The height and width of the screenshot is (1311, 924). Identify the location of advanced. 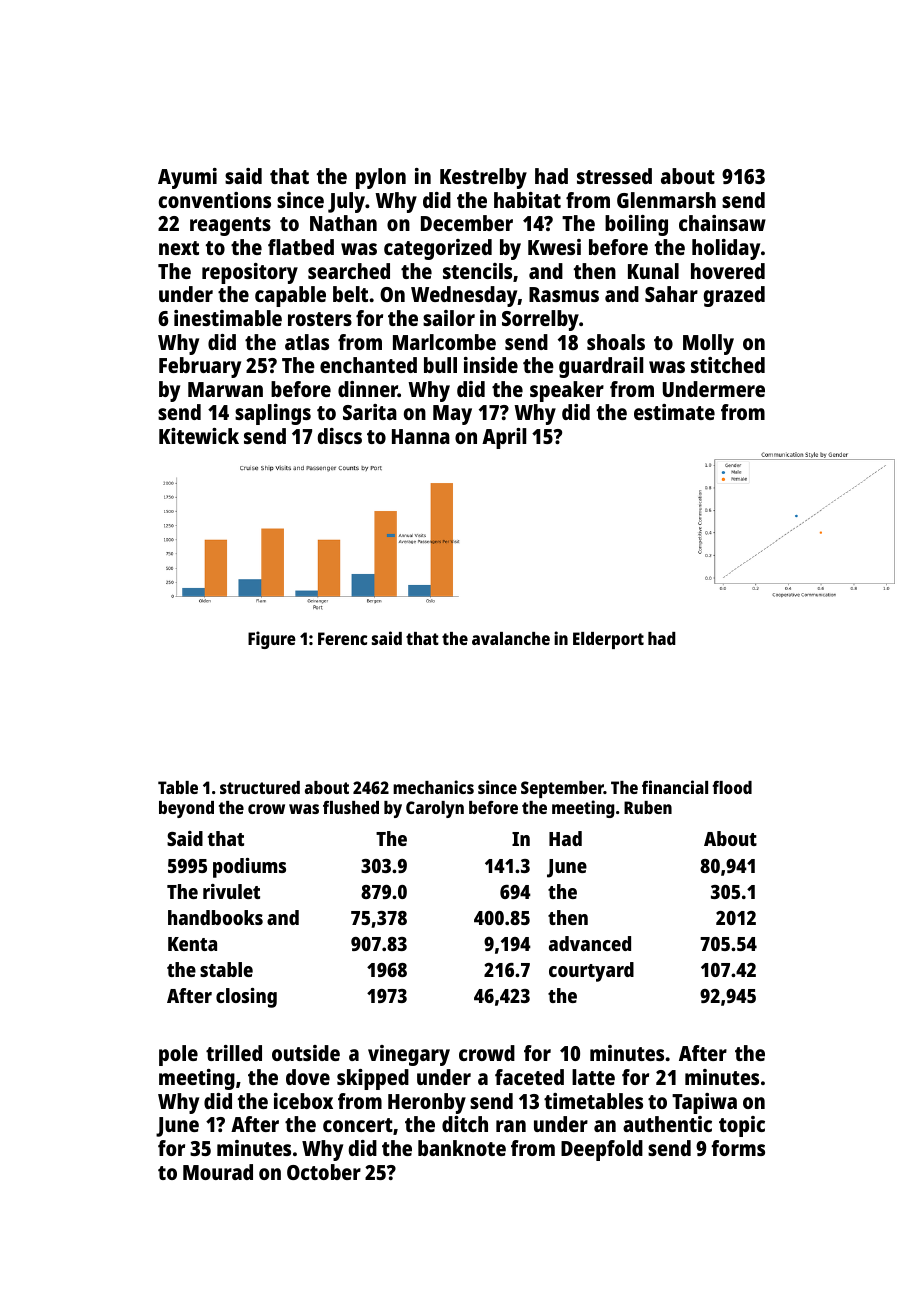
(590, 943).
